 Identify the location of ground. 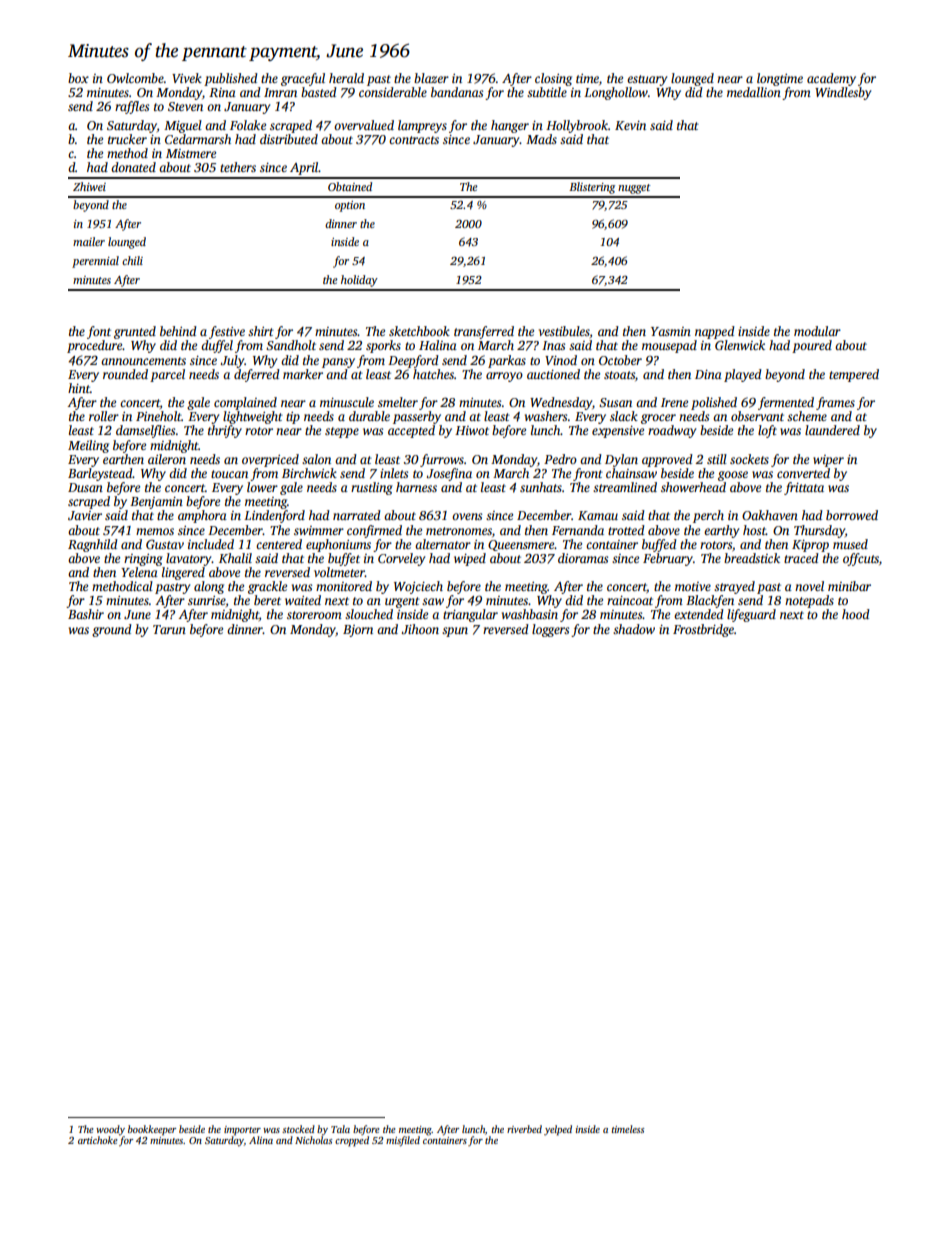
(112, 630).
